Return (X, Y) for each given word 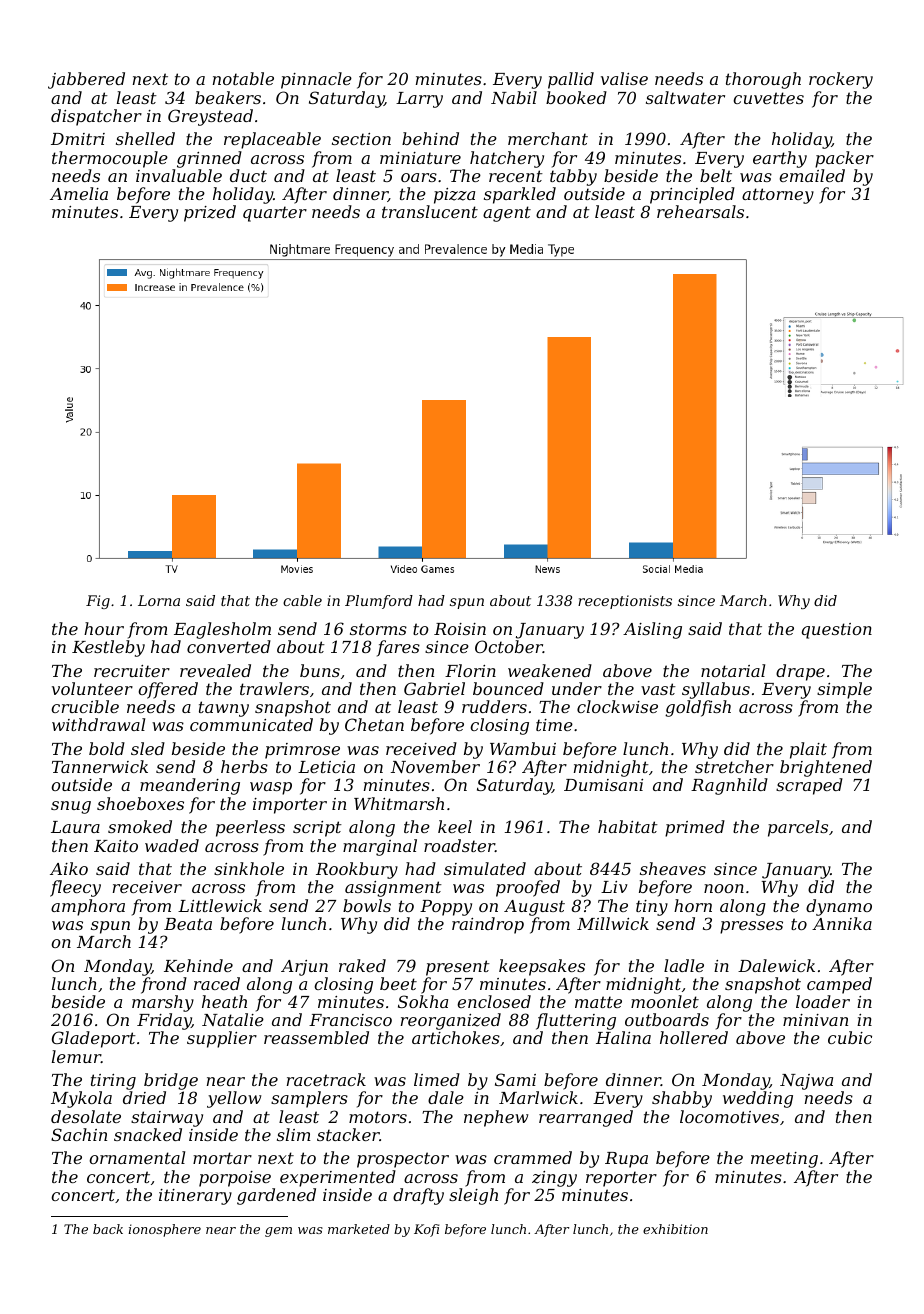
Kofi (426, 1230)
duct (248, 175)
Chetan (374, 724)
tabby (573, 177)
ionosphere (165, 1230)
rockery (841, 80)
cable (302, 600)
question (837, 631)
